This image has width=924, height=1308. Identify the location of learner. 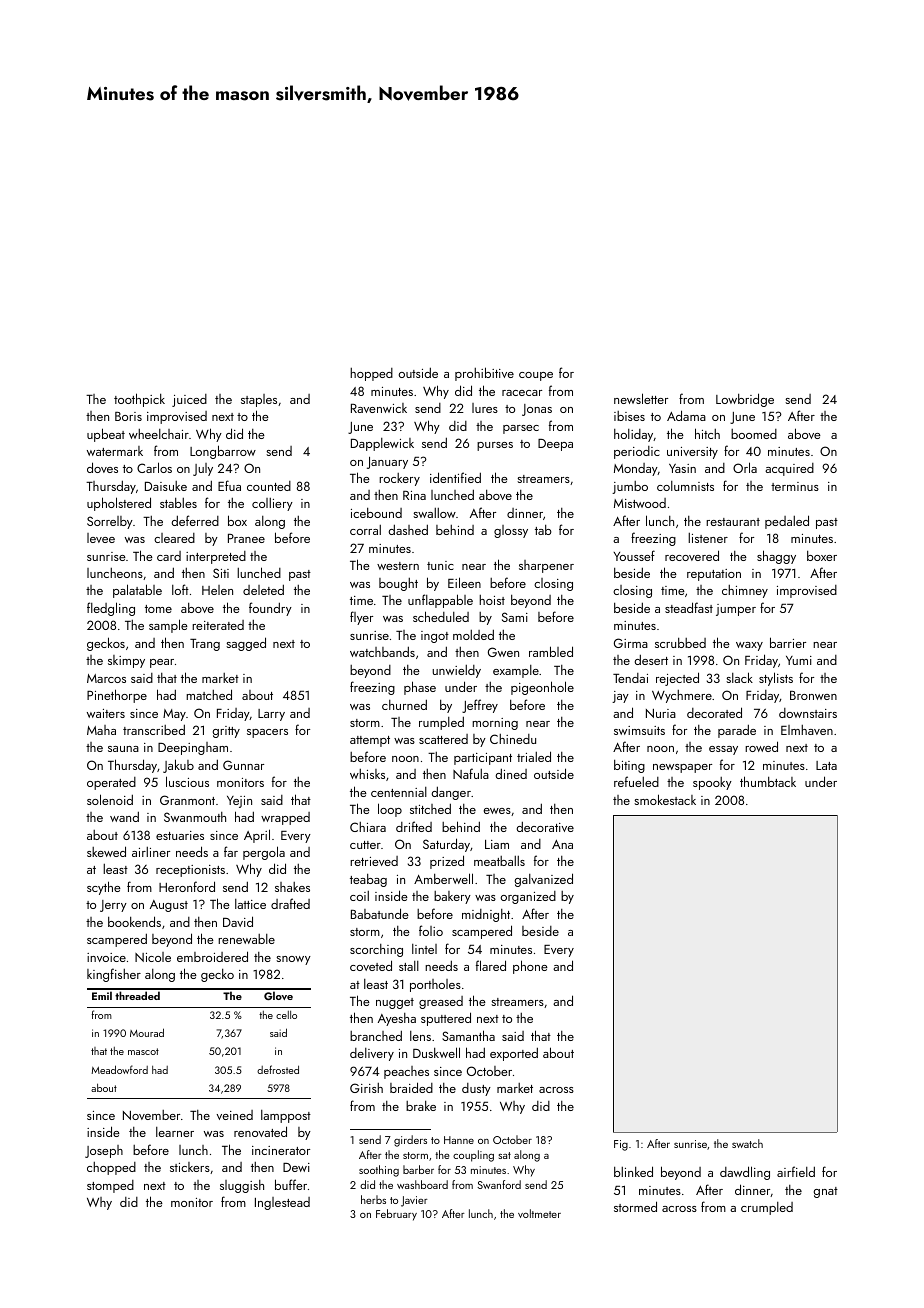
(175, 1132).
